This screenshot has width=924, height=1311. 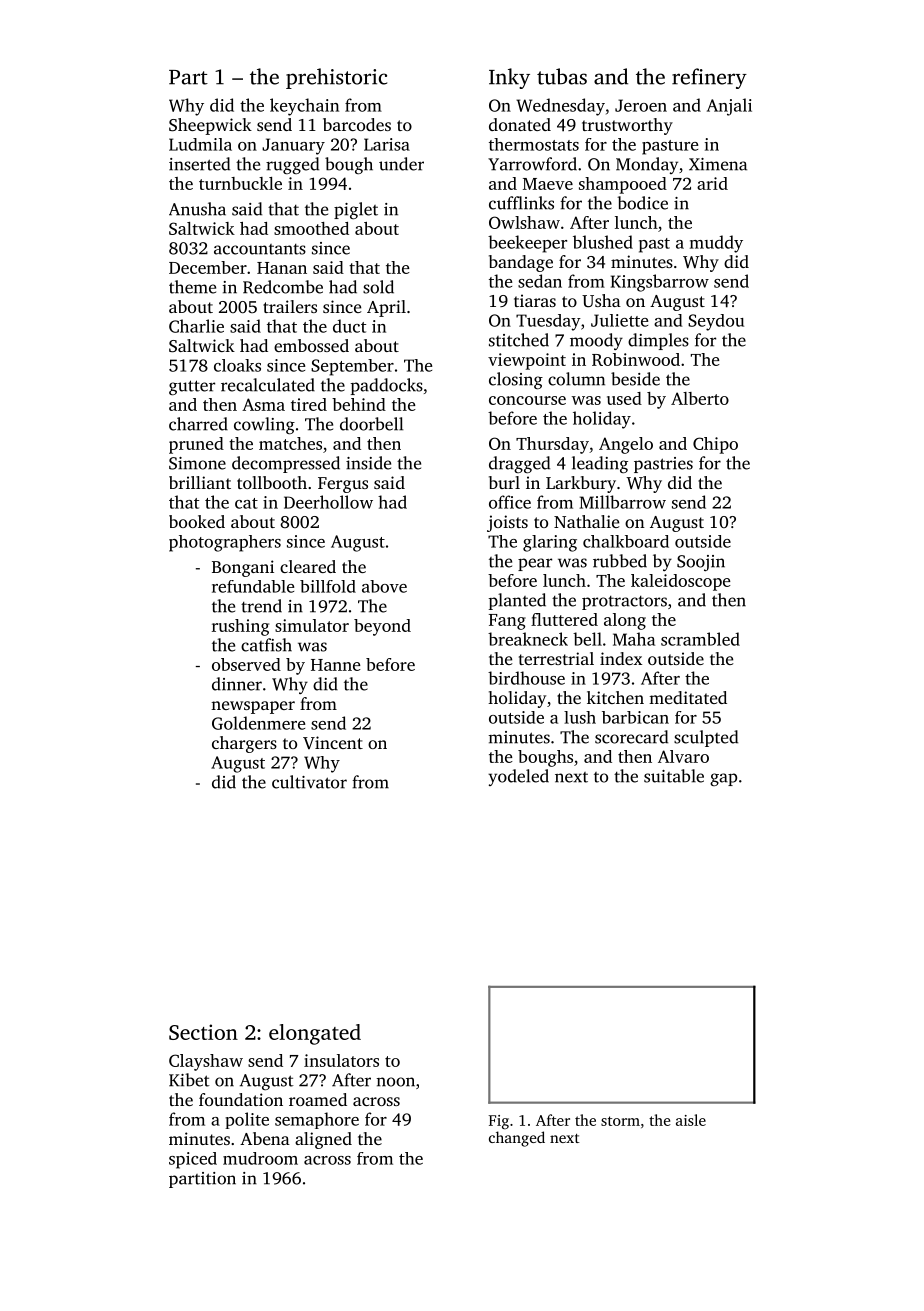 I want to click on bodice, so click(x=642, y=203).
